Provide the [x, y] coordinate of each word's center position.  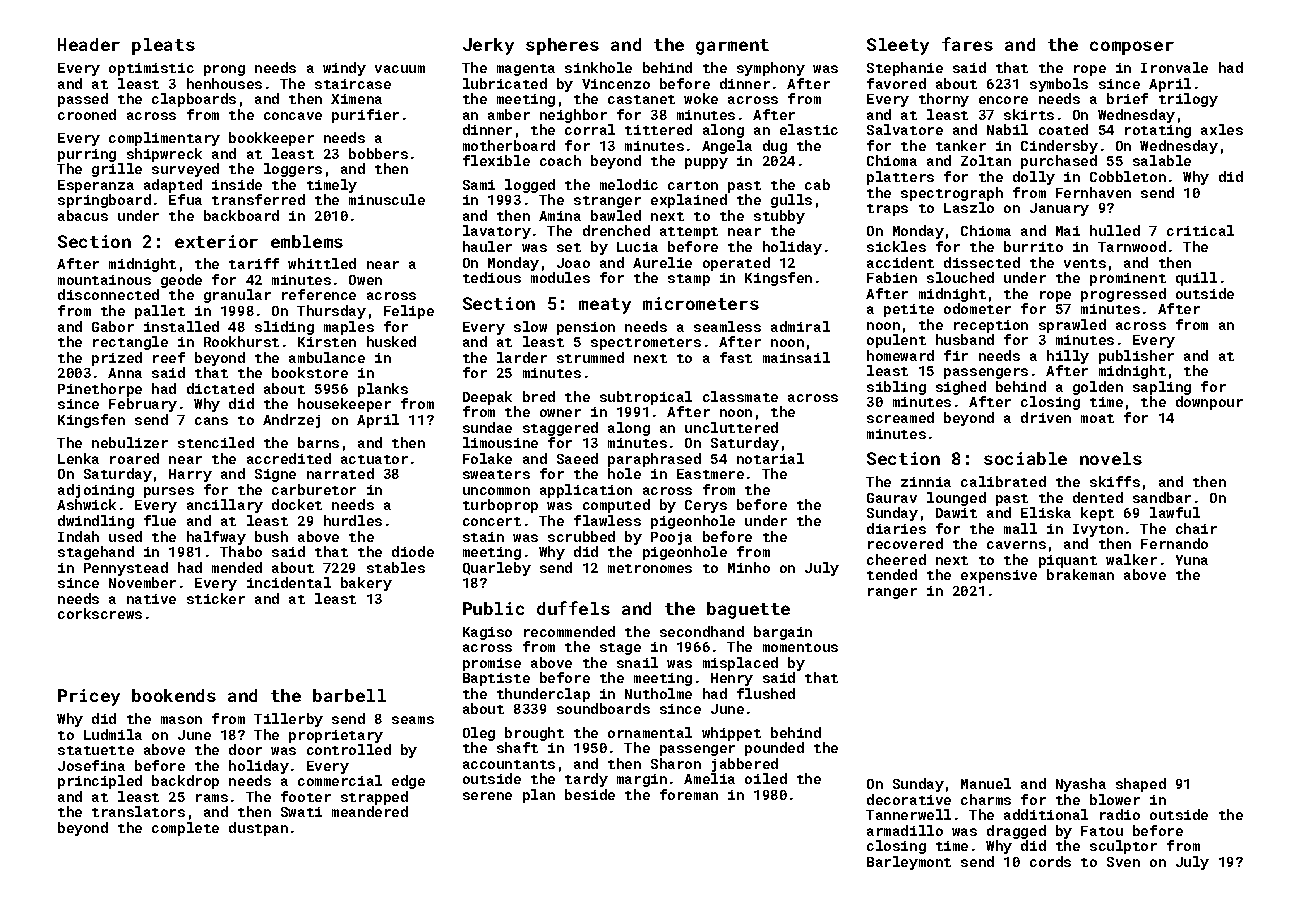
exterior [216, 241]
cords [1050, 861]
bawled [616, 215]
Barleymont [909, 863]
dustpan [258, 829]
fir [956, 355]
